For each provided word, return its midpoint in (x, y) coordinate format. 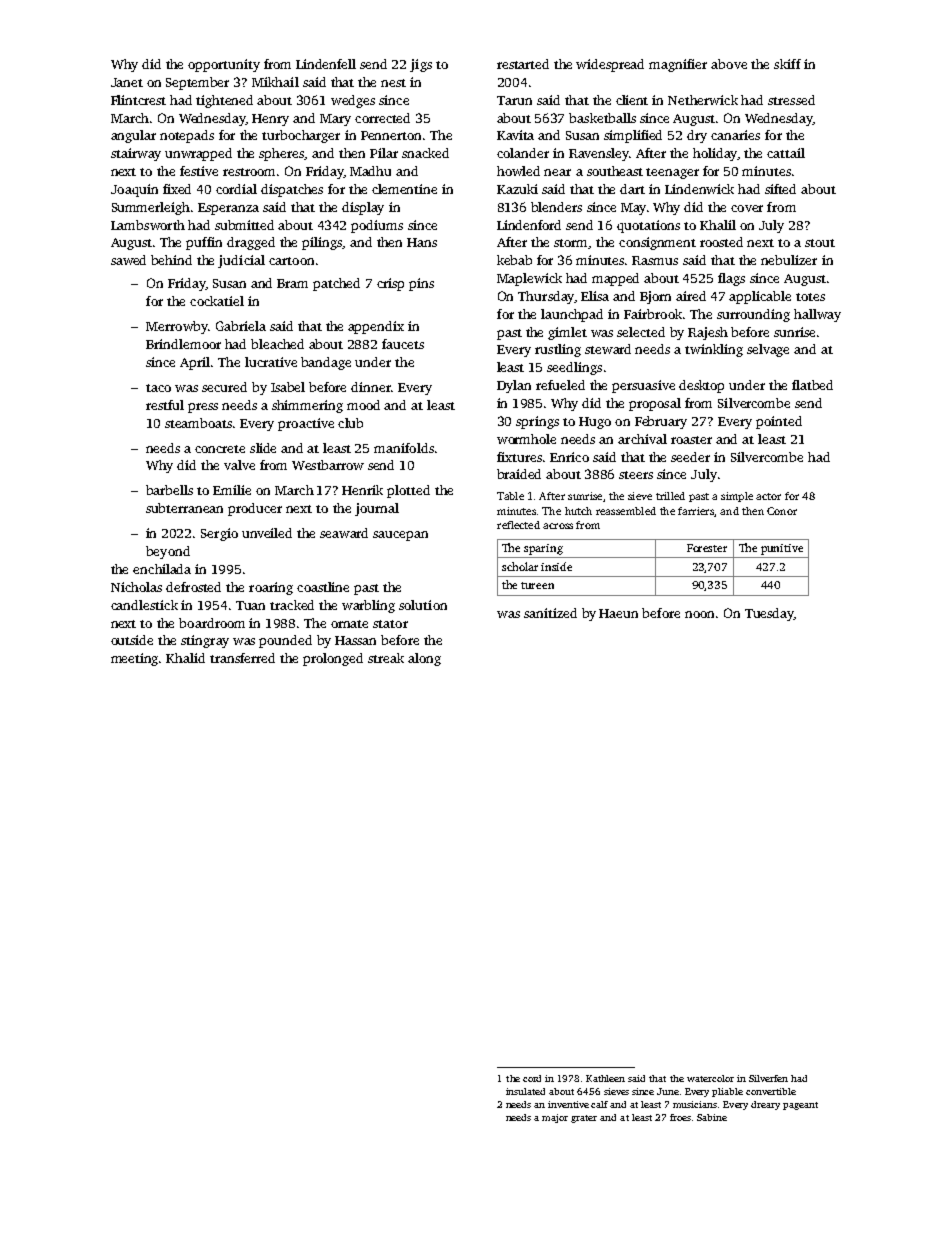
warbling (368, 606)
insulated (525, 1091)
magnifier (678, 65)
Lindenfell (326, 64)
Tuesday (769, 614)
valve (239, 465)
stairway (136, 154)
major (555, 1118)
